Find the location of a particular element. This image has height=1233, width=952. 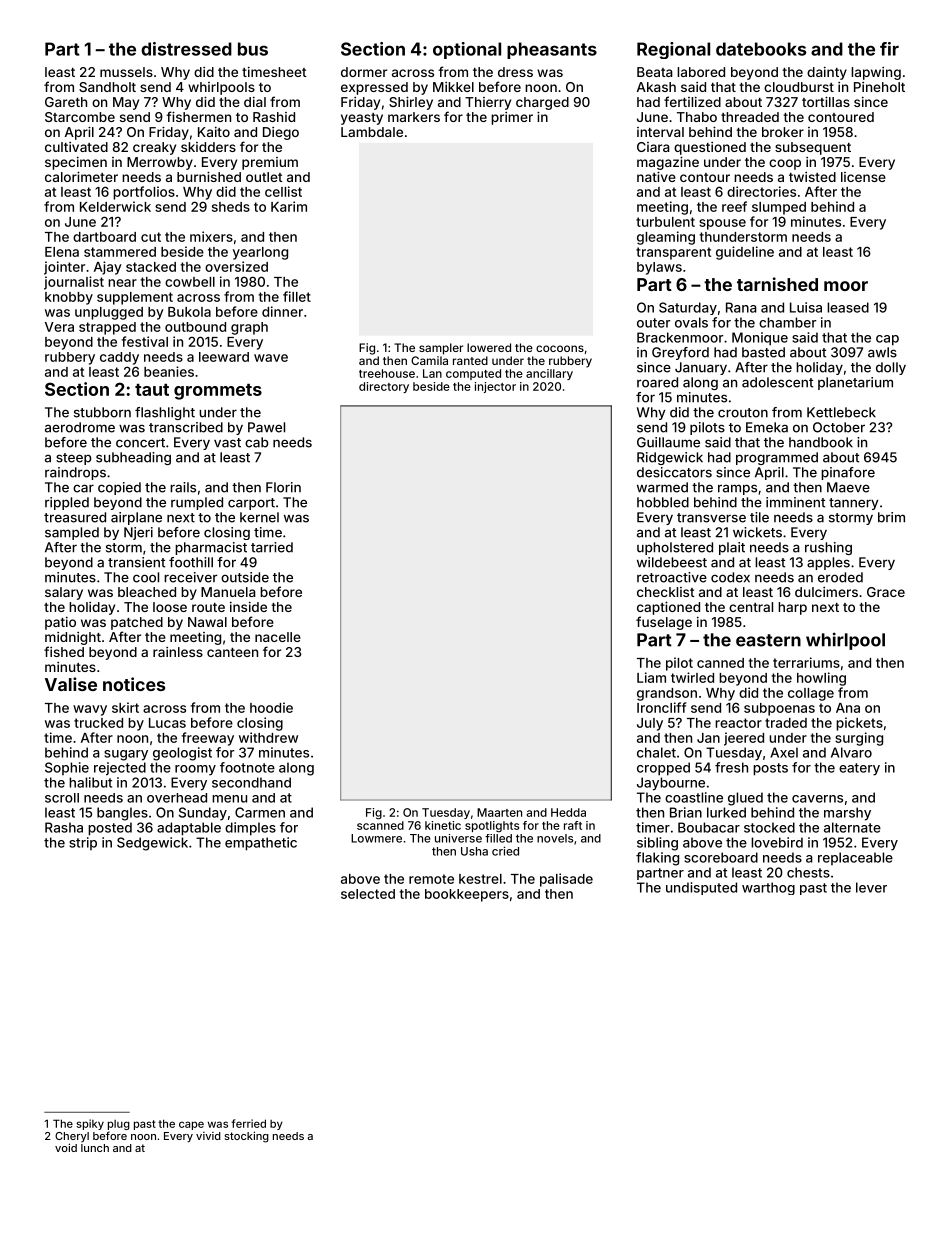

lever is located at coordinates (871, 887).
